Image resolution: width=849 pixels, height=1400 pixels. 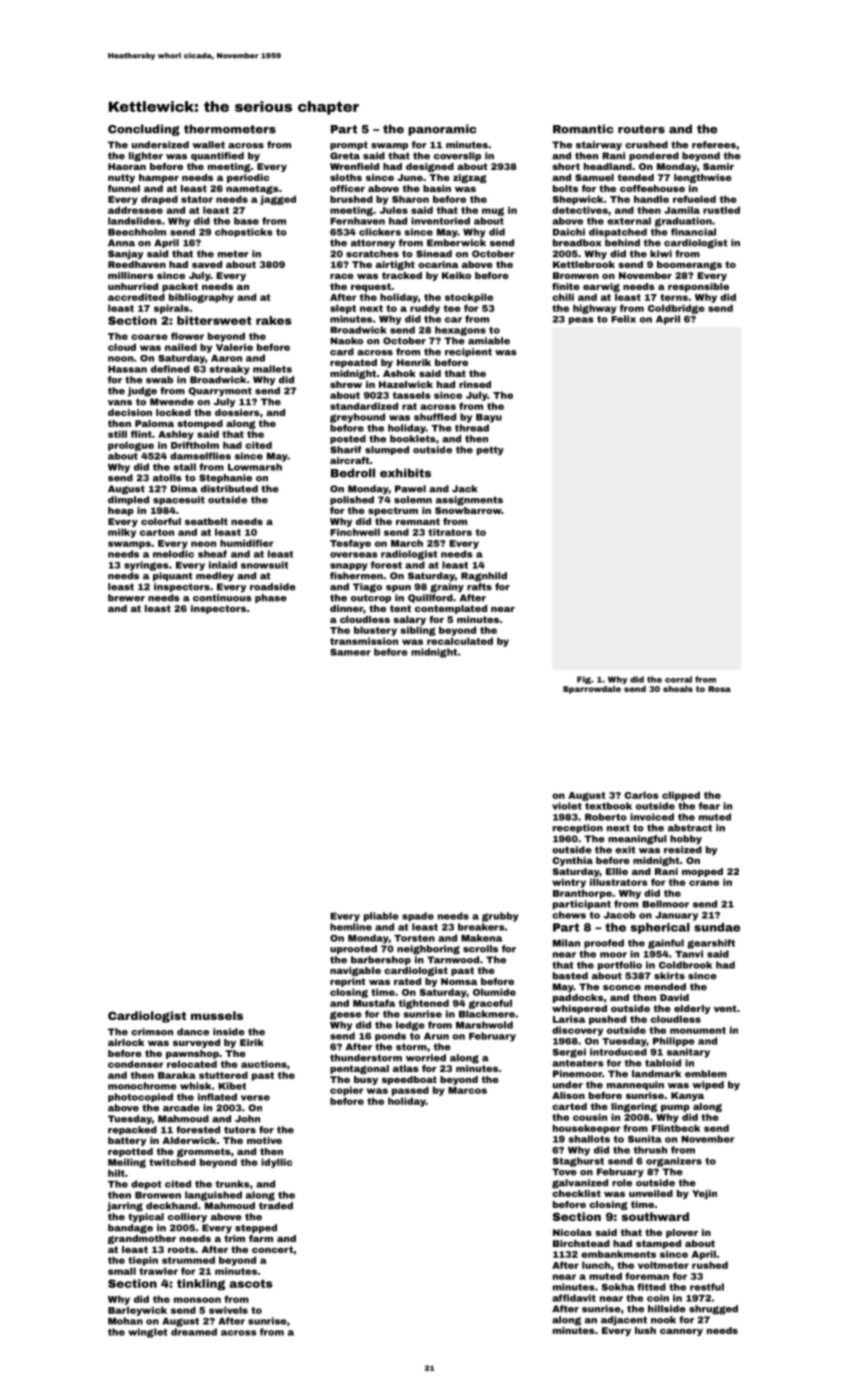 What do you see at coordinates (147, 1333) in the image?
I see `winglet` at bounding box center [147, 1333].
